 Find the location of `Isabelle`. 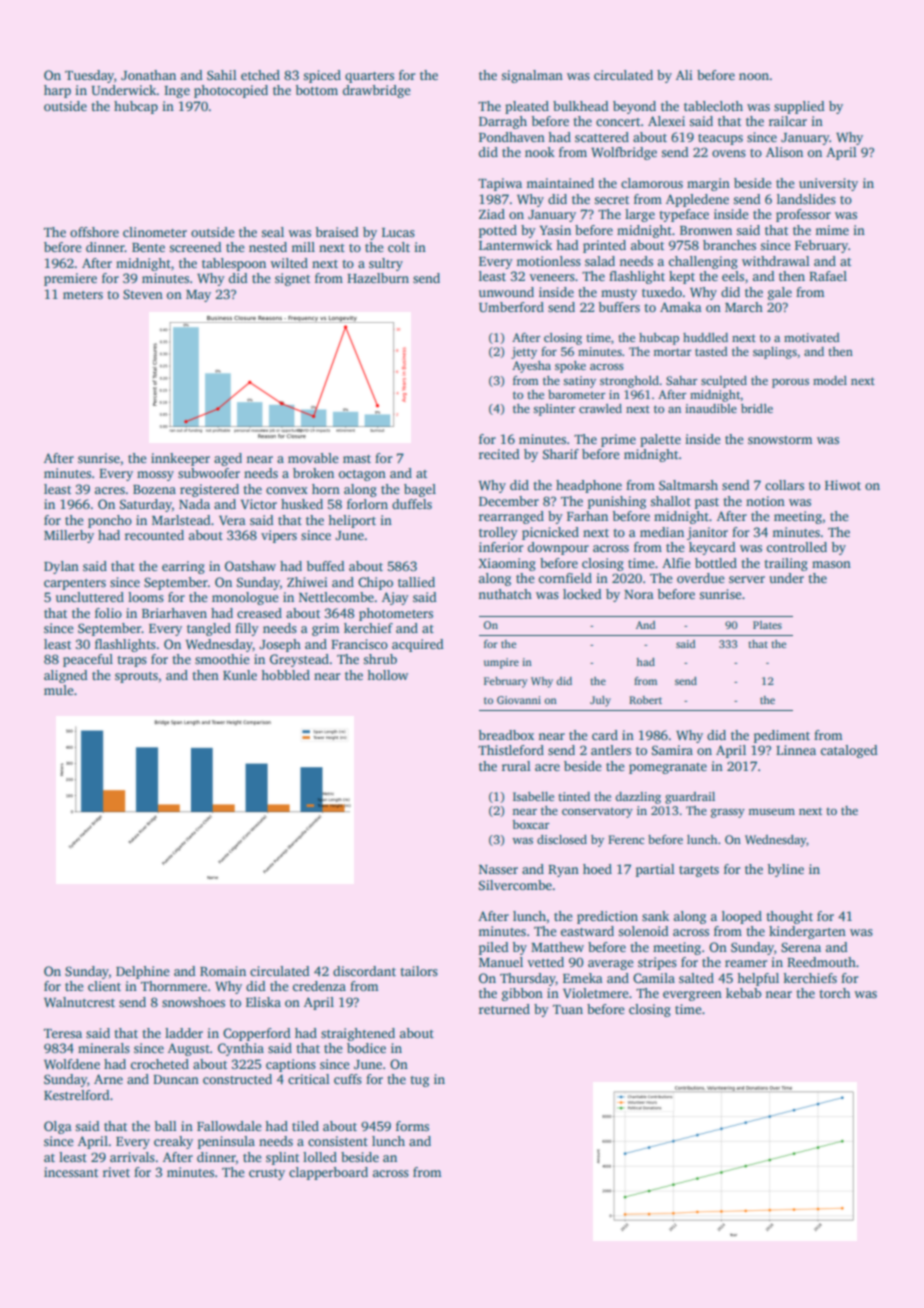

Isabelle is located at coordinates (533, 796).
